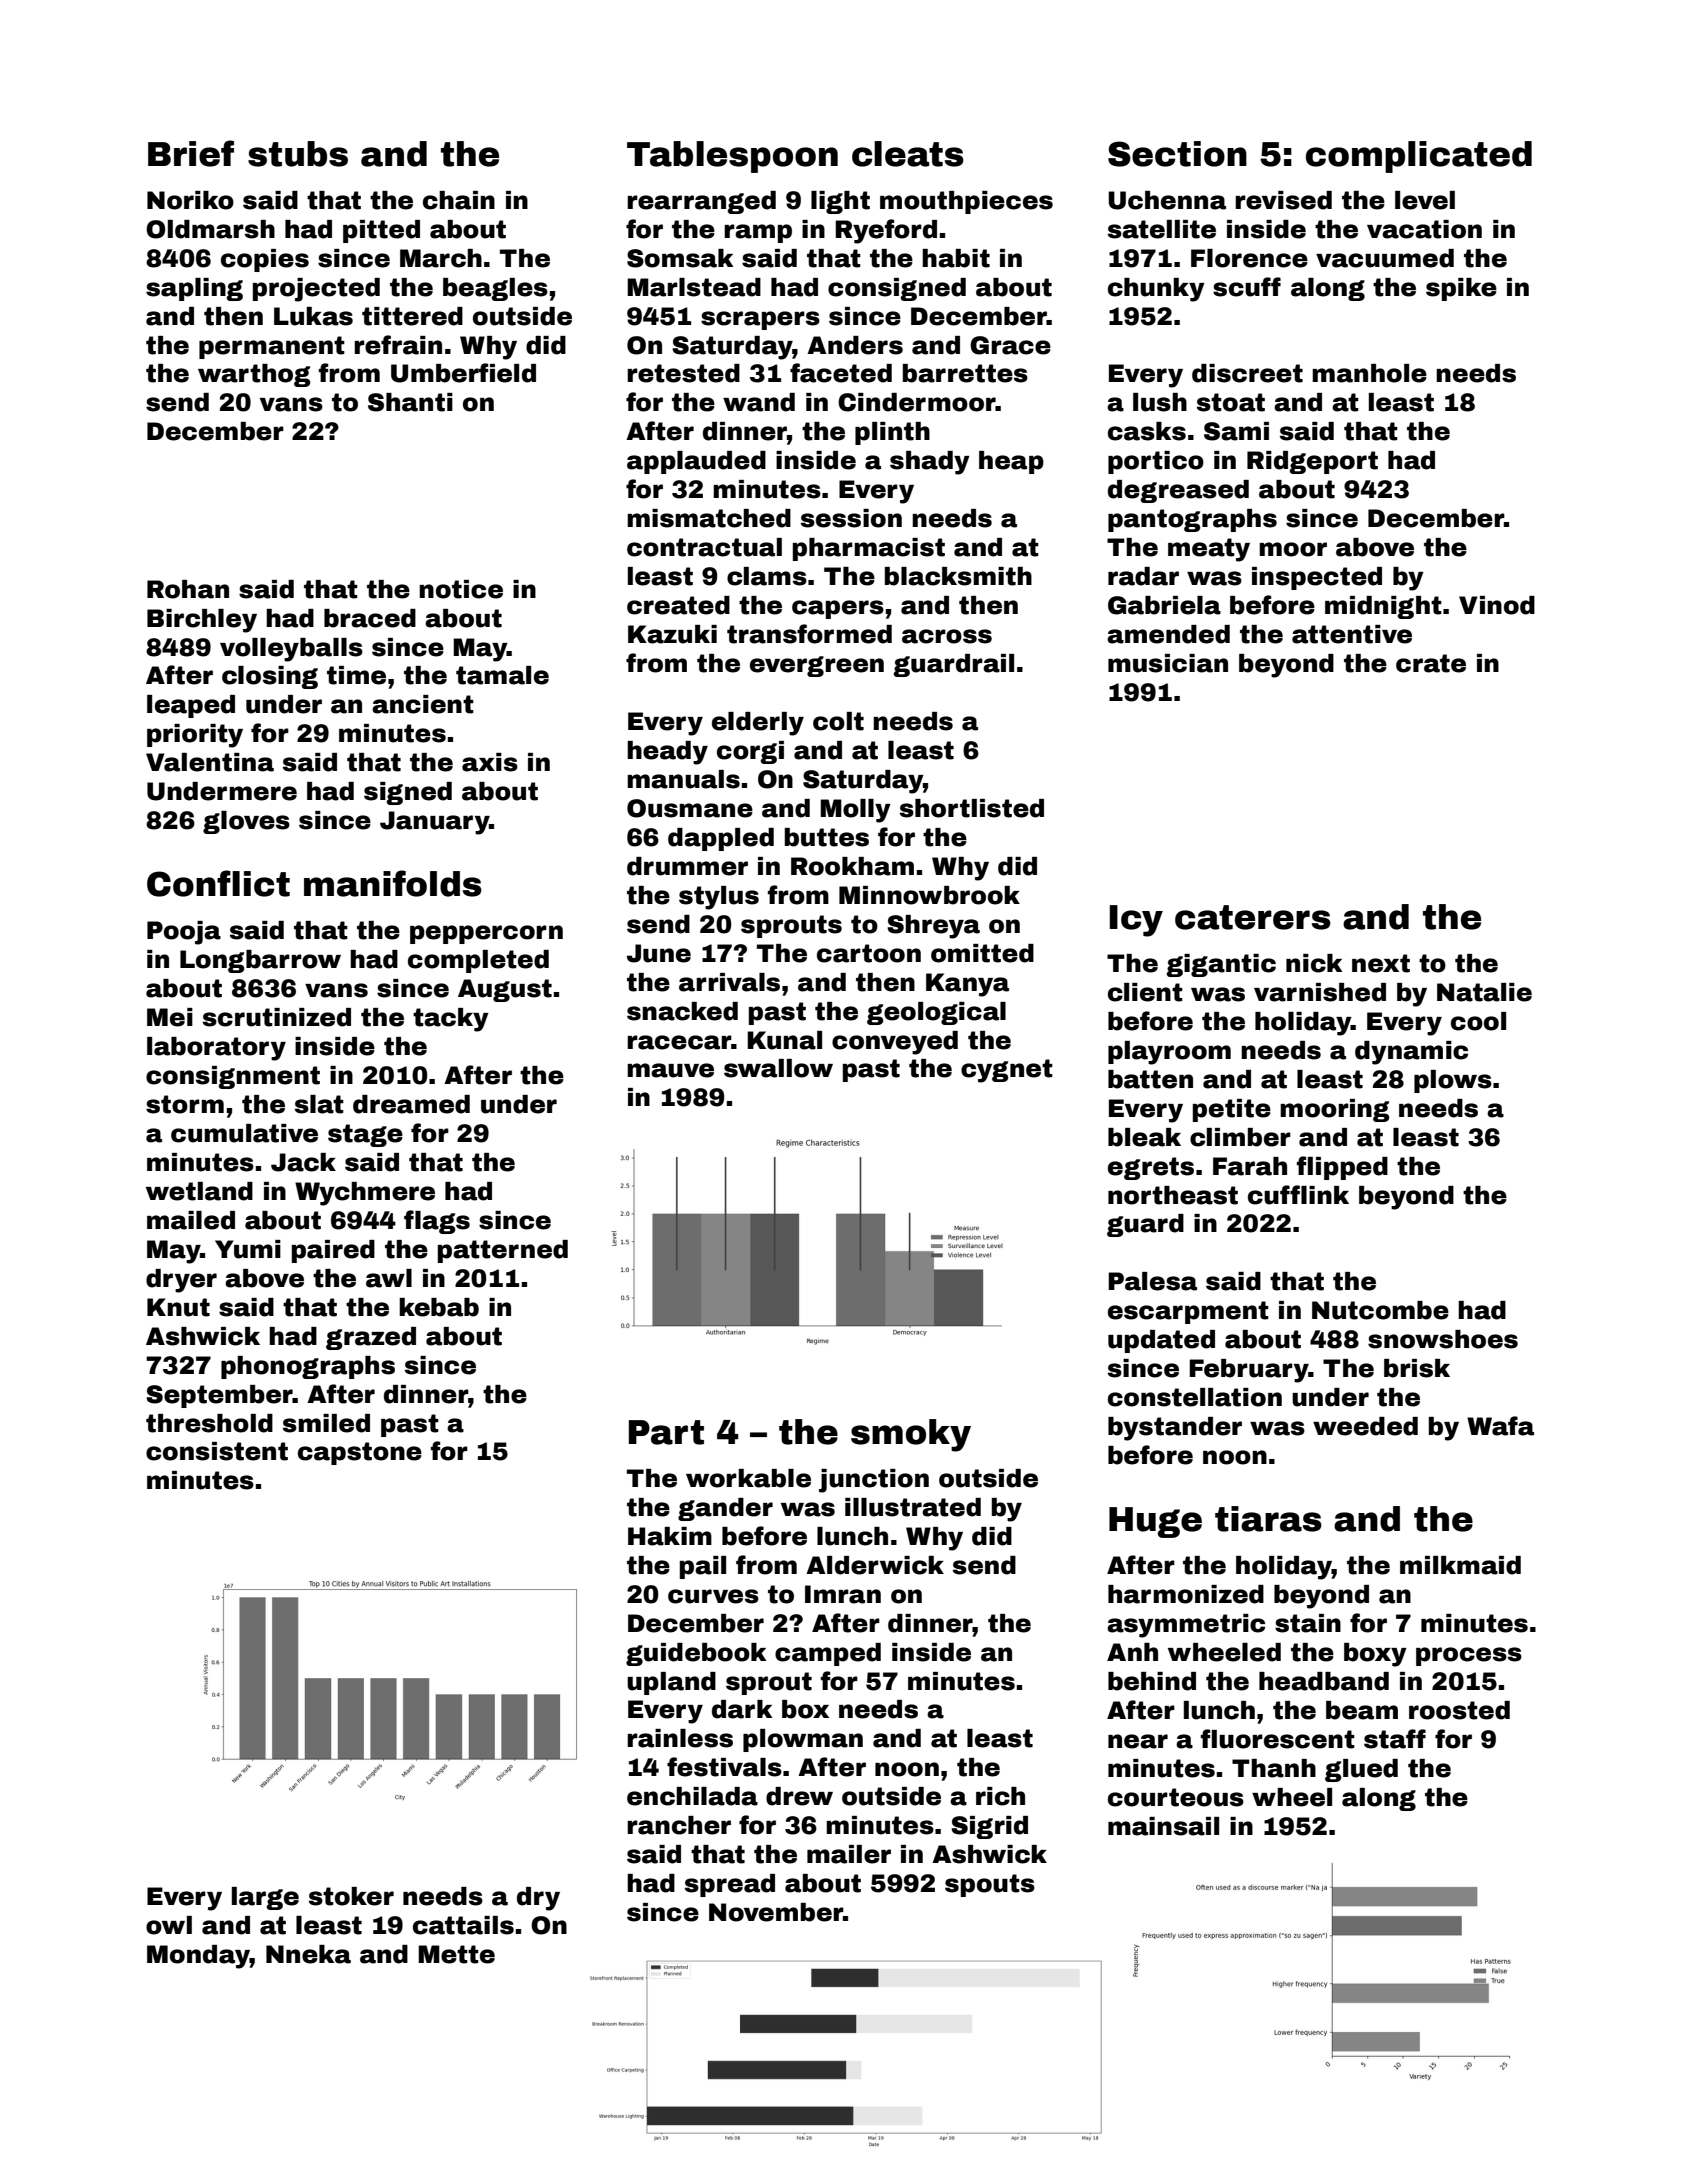 The width and height of the screenshot is (1683, 2178). I want to click on applauded, so click(696, 462).
